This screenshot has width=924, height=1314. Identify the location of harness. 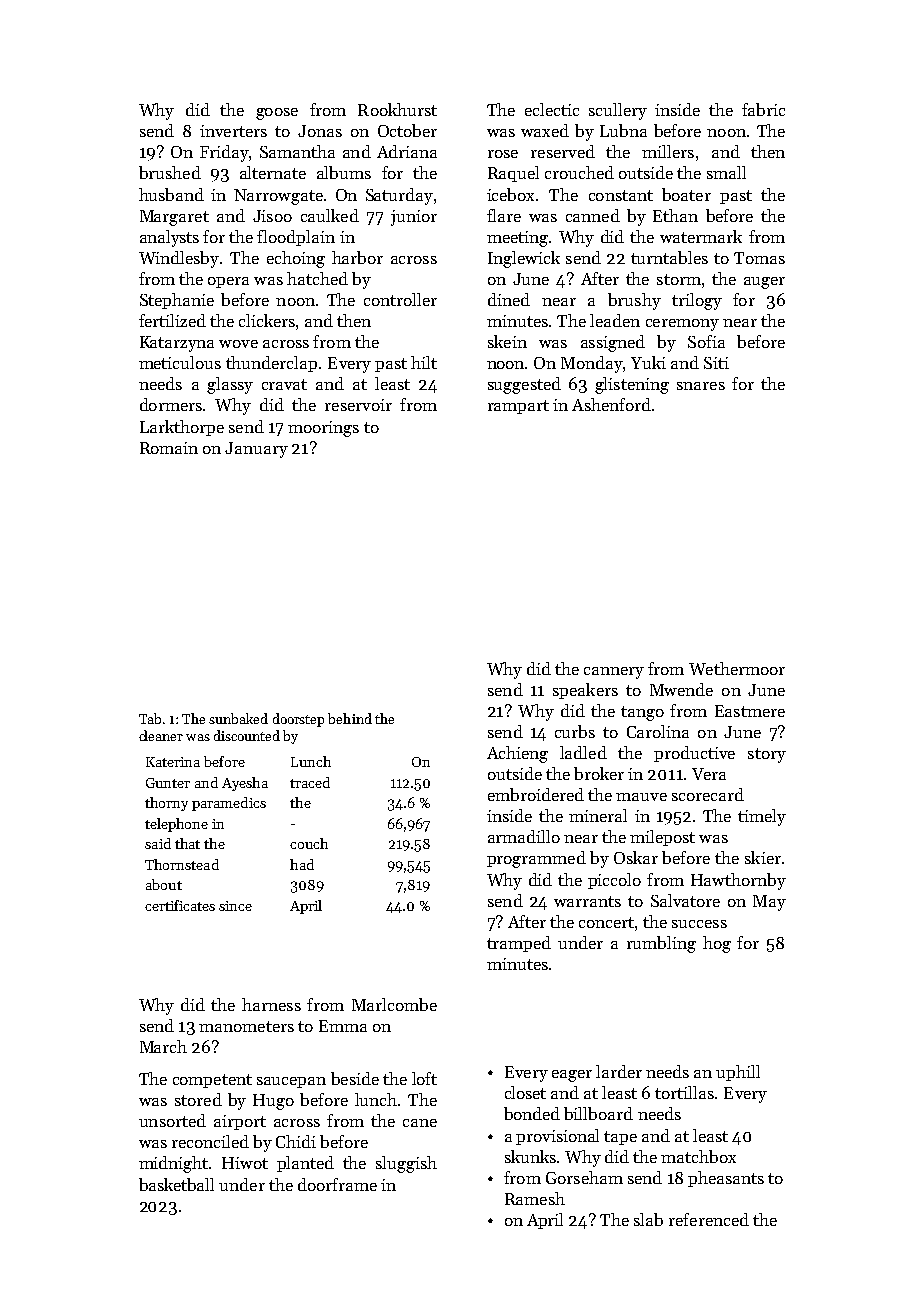
(271, 1004).
